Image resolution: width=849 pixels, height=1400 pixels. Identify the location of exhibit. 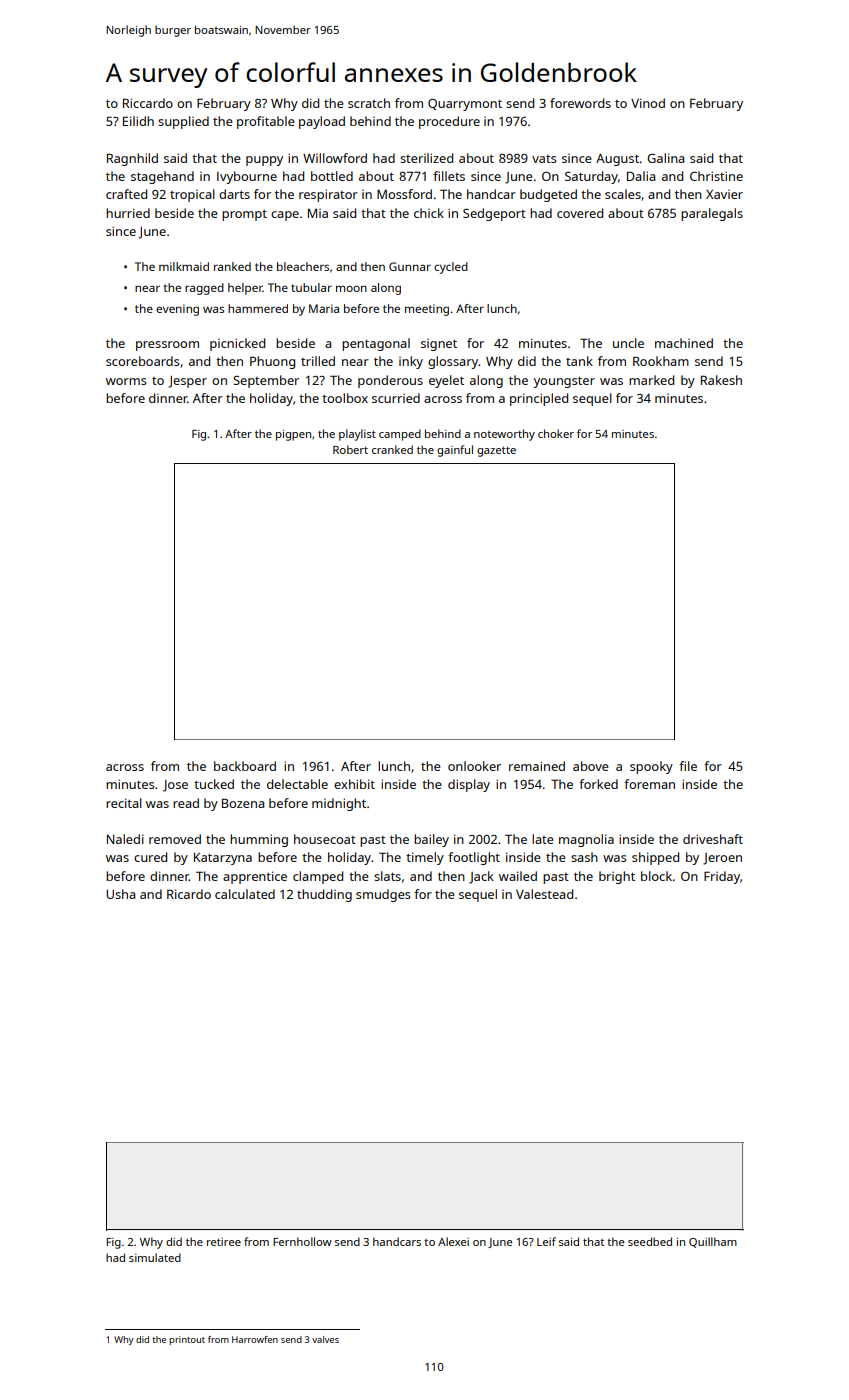
(354, 784).
